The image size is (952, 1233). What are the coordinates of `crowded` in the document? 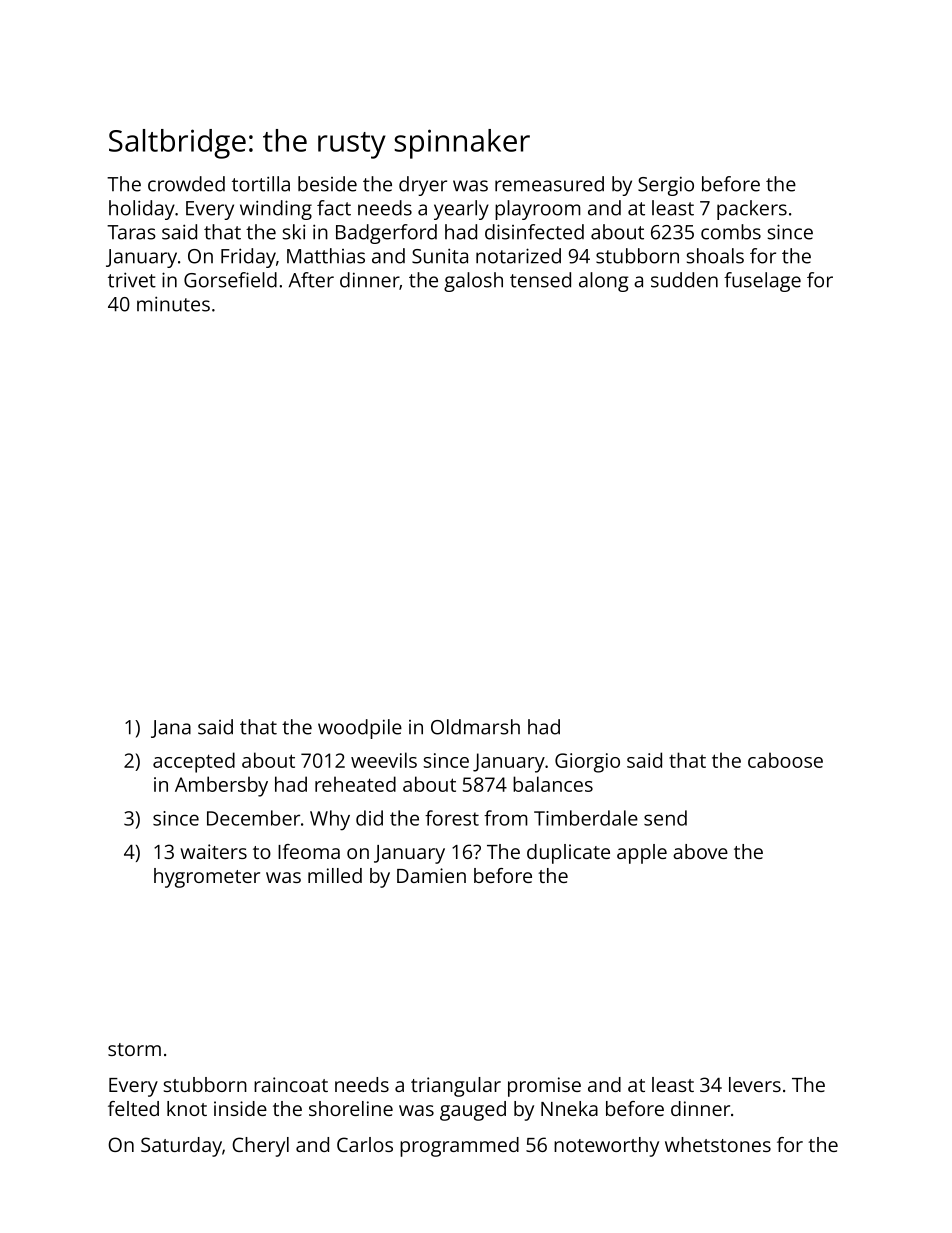 It's located at (186, 184).
